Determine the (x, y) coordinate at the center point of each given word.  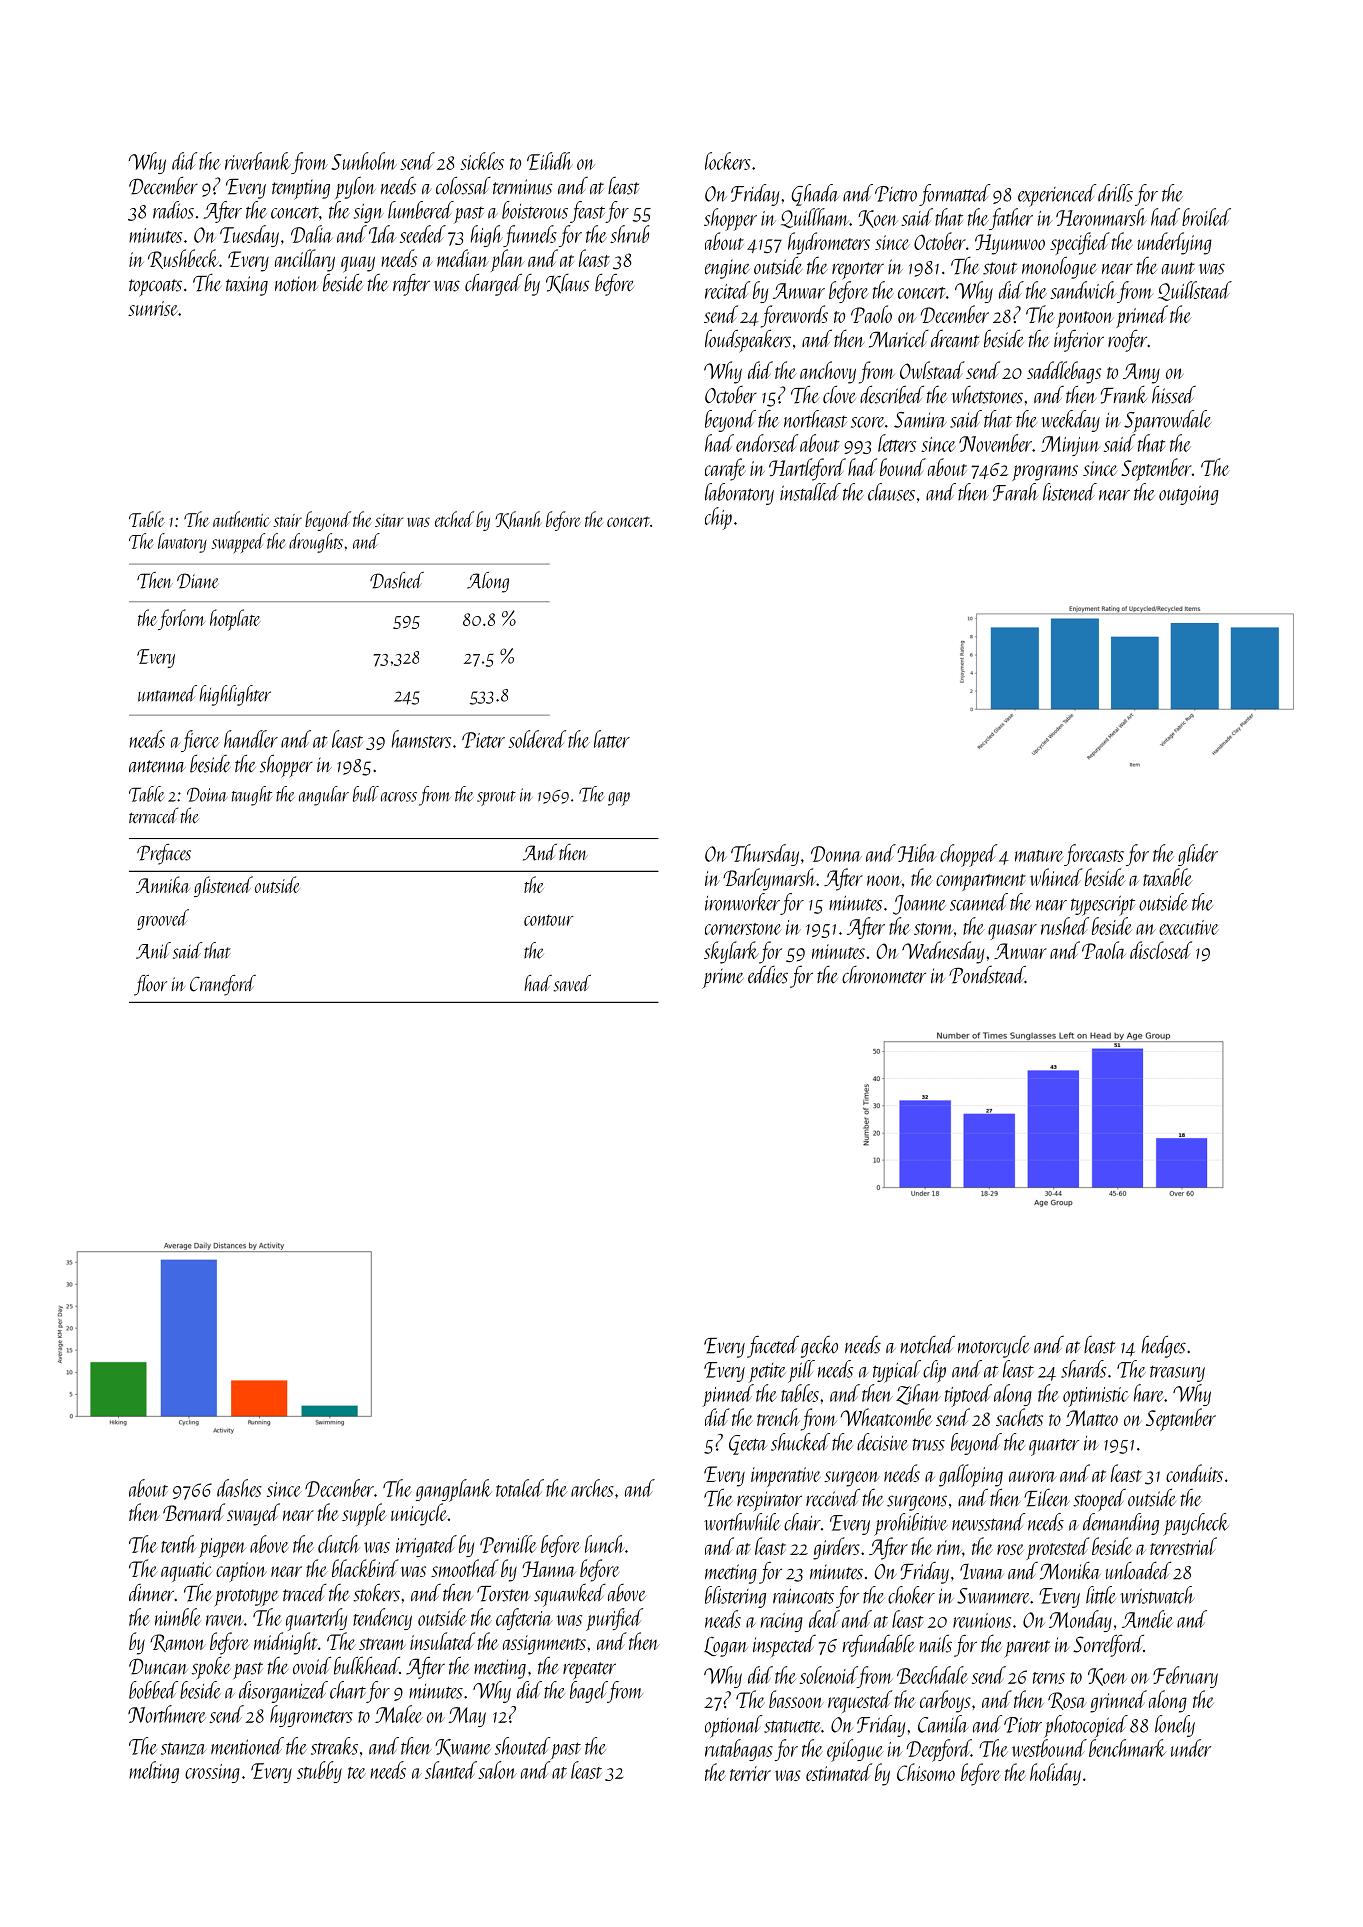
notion (296, 284)
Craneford (223, 985)
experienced (1057, 195)
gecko (819, 1347)
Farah (1016, 492)
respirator (769, 1501)
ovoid (312, 1666)
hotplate (235, 620)
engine (727, 269)
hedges (1164, 1347)
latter (612, 739)
